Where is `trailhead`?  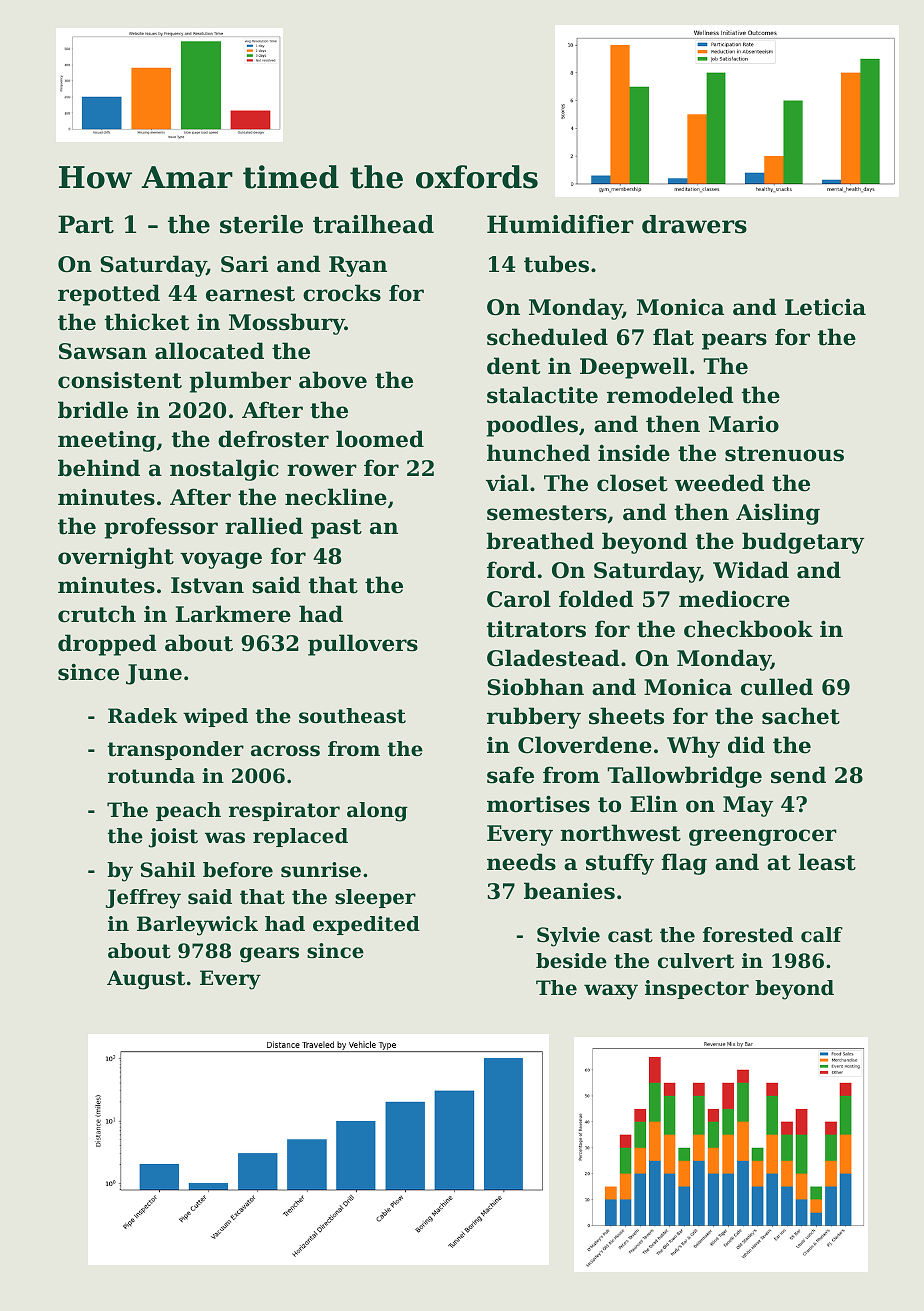
trailhead is located at coordinates (373, 224).
